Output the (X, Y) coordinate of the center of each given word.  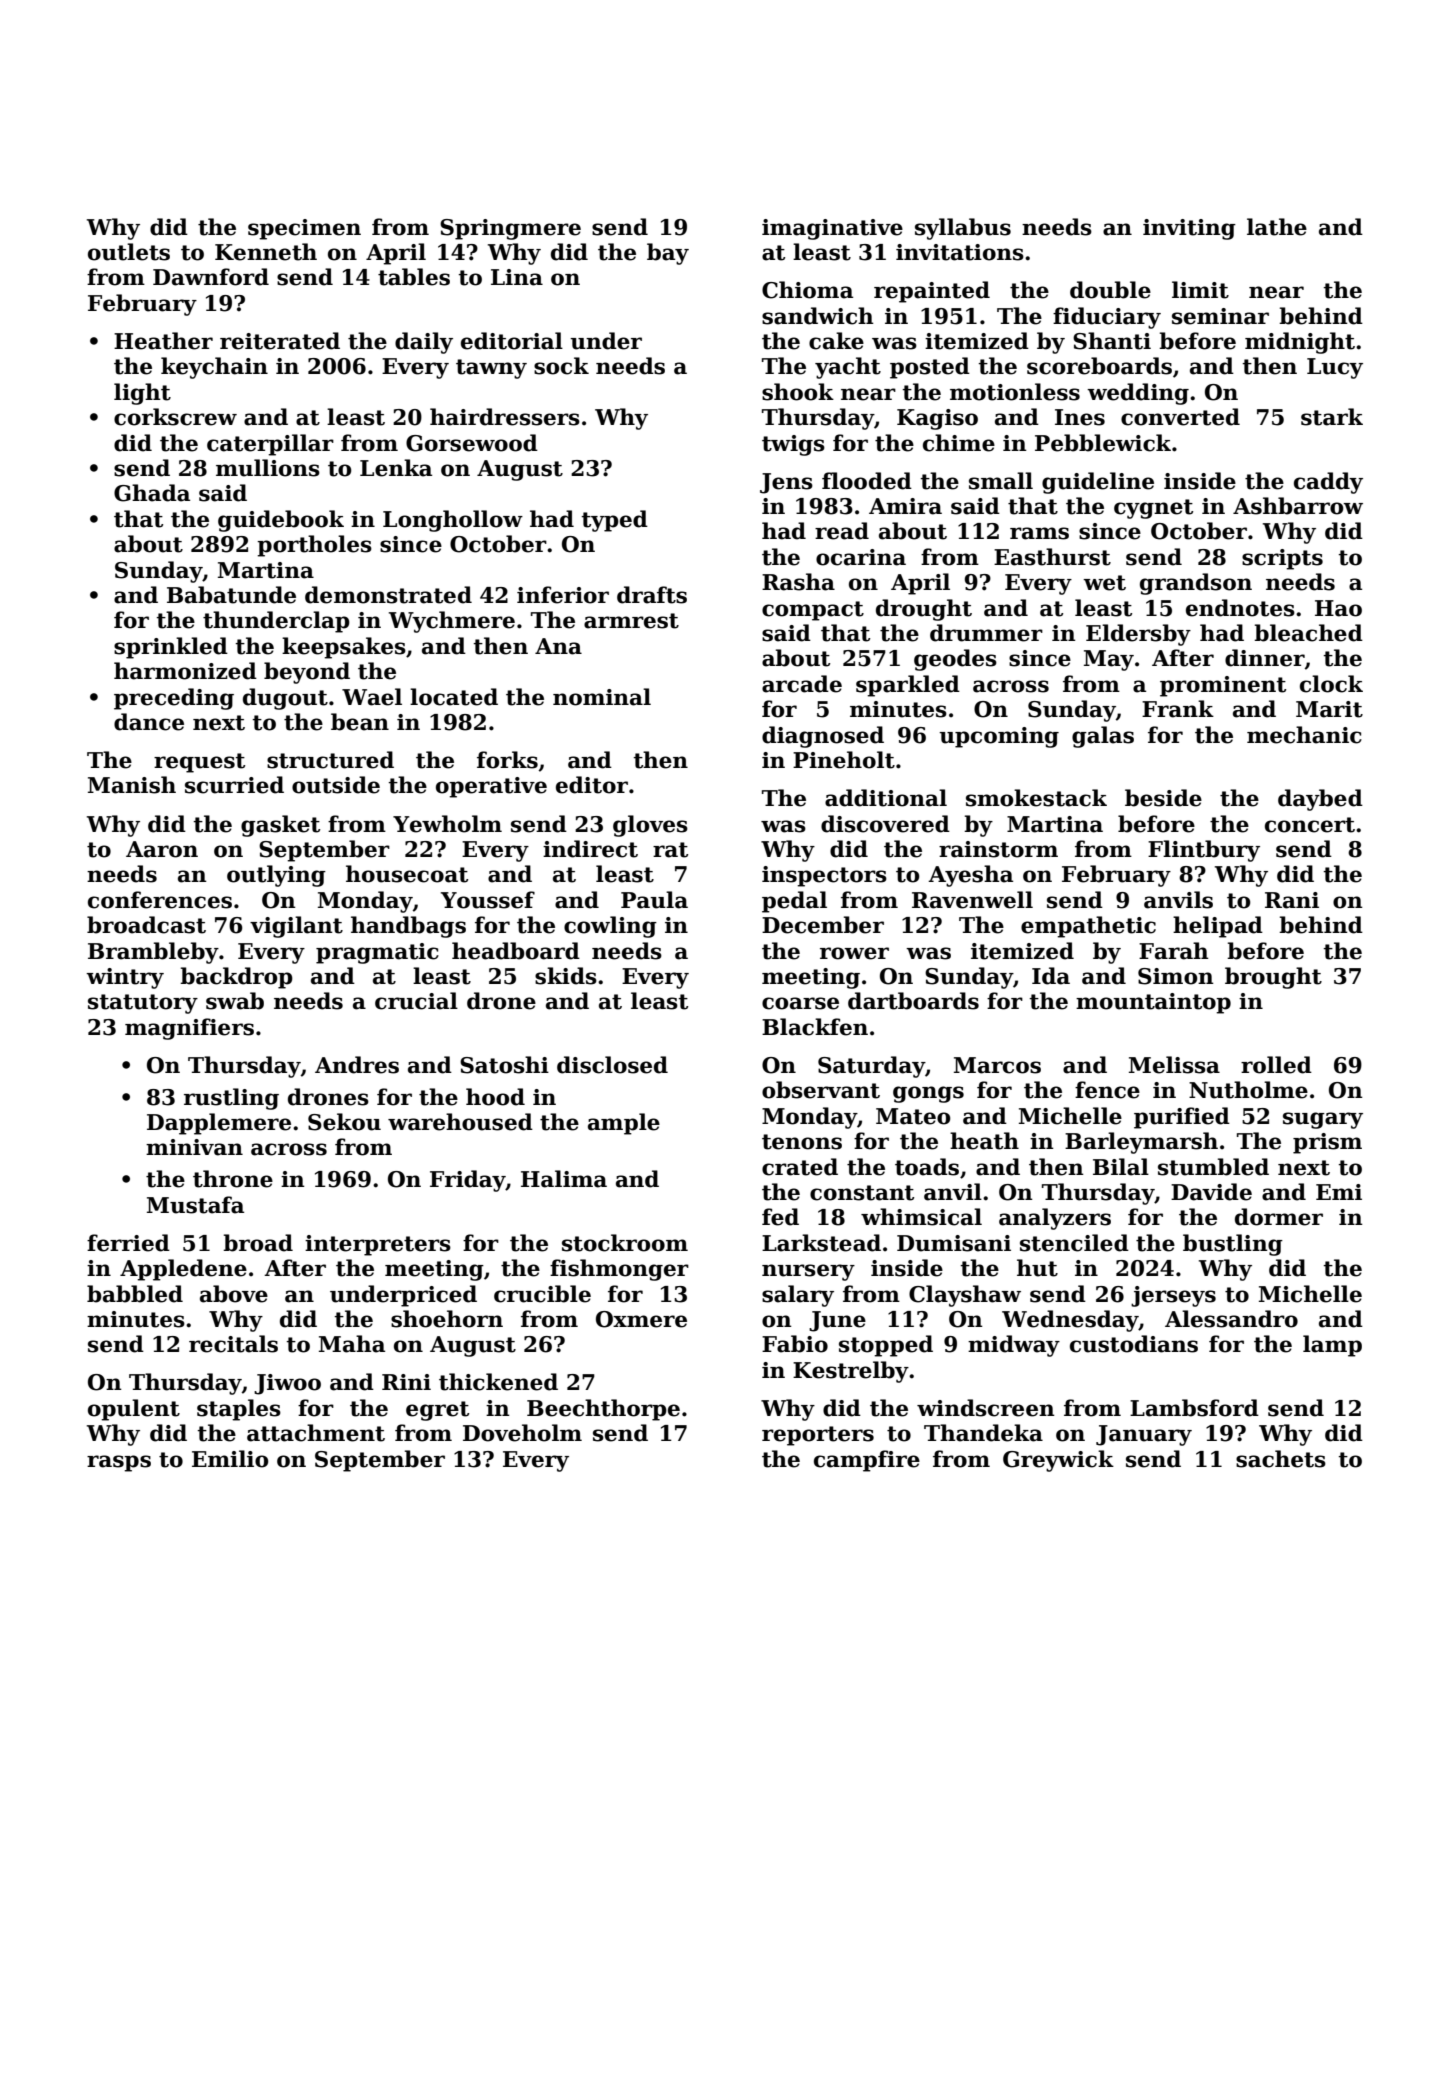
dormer (1279, 1217)
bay (668, 254)
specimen (304, 229)
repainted (932, 292)
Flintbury (1204, 851)
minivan (194, 1147)
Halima (564, 1179)
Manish (132, 785)
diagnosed (823, 737)
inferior (563, 595)
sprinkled (171, 648)
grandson (1196, 584)
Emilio (230, 1459)
